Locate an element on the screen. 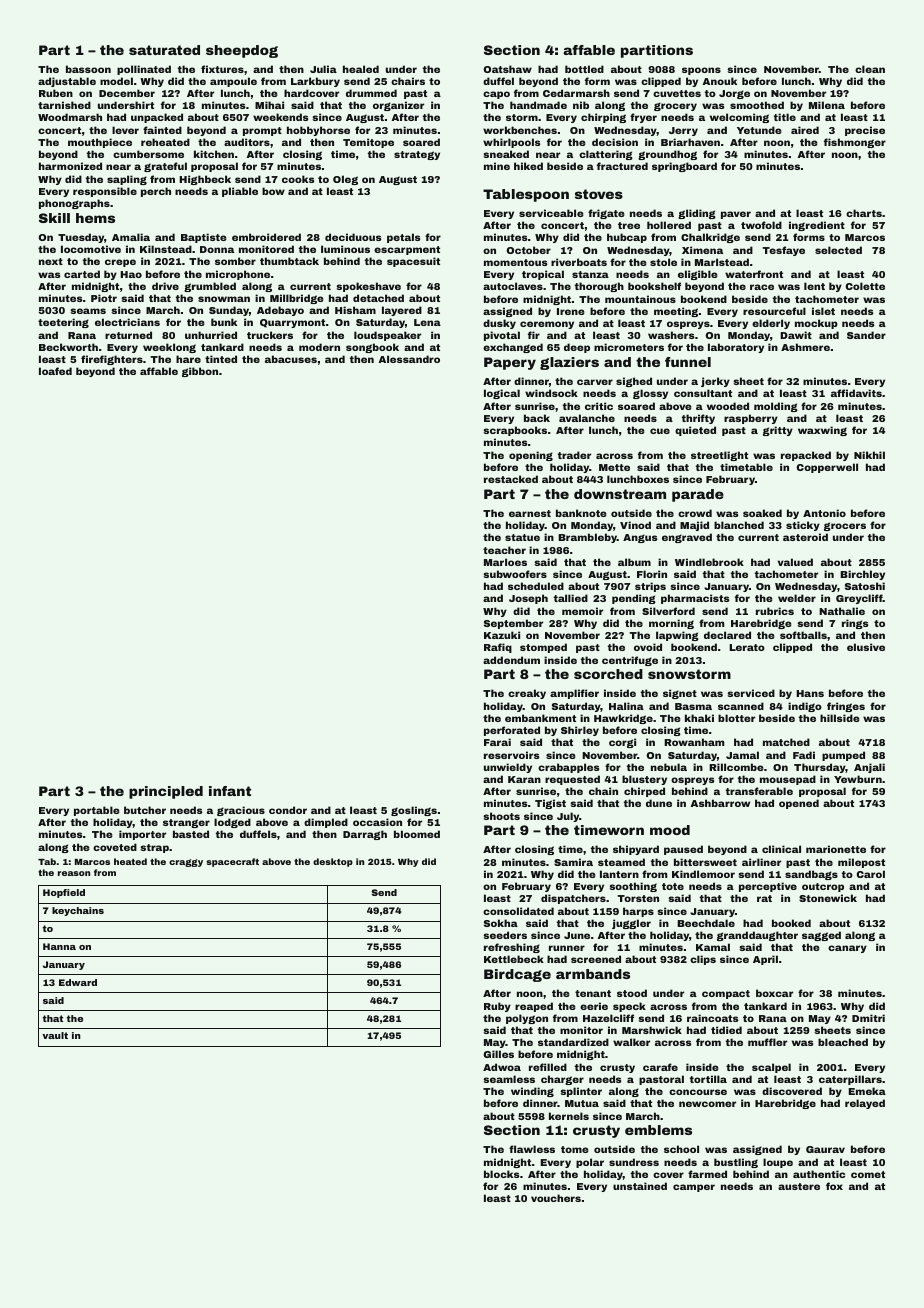 The image size is (924, 1308). Marloes is located at coordinates (505, 562).
